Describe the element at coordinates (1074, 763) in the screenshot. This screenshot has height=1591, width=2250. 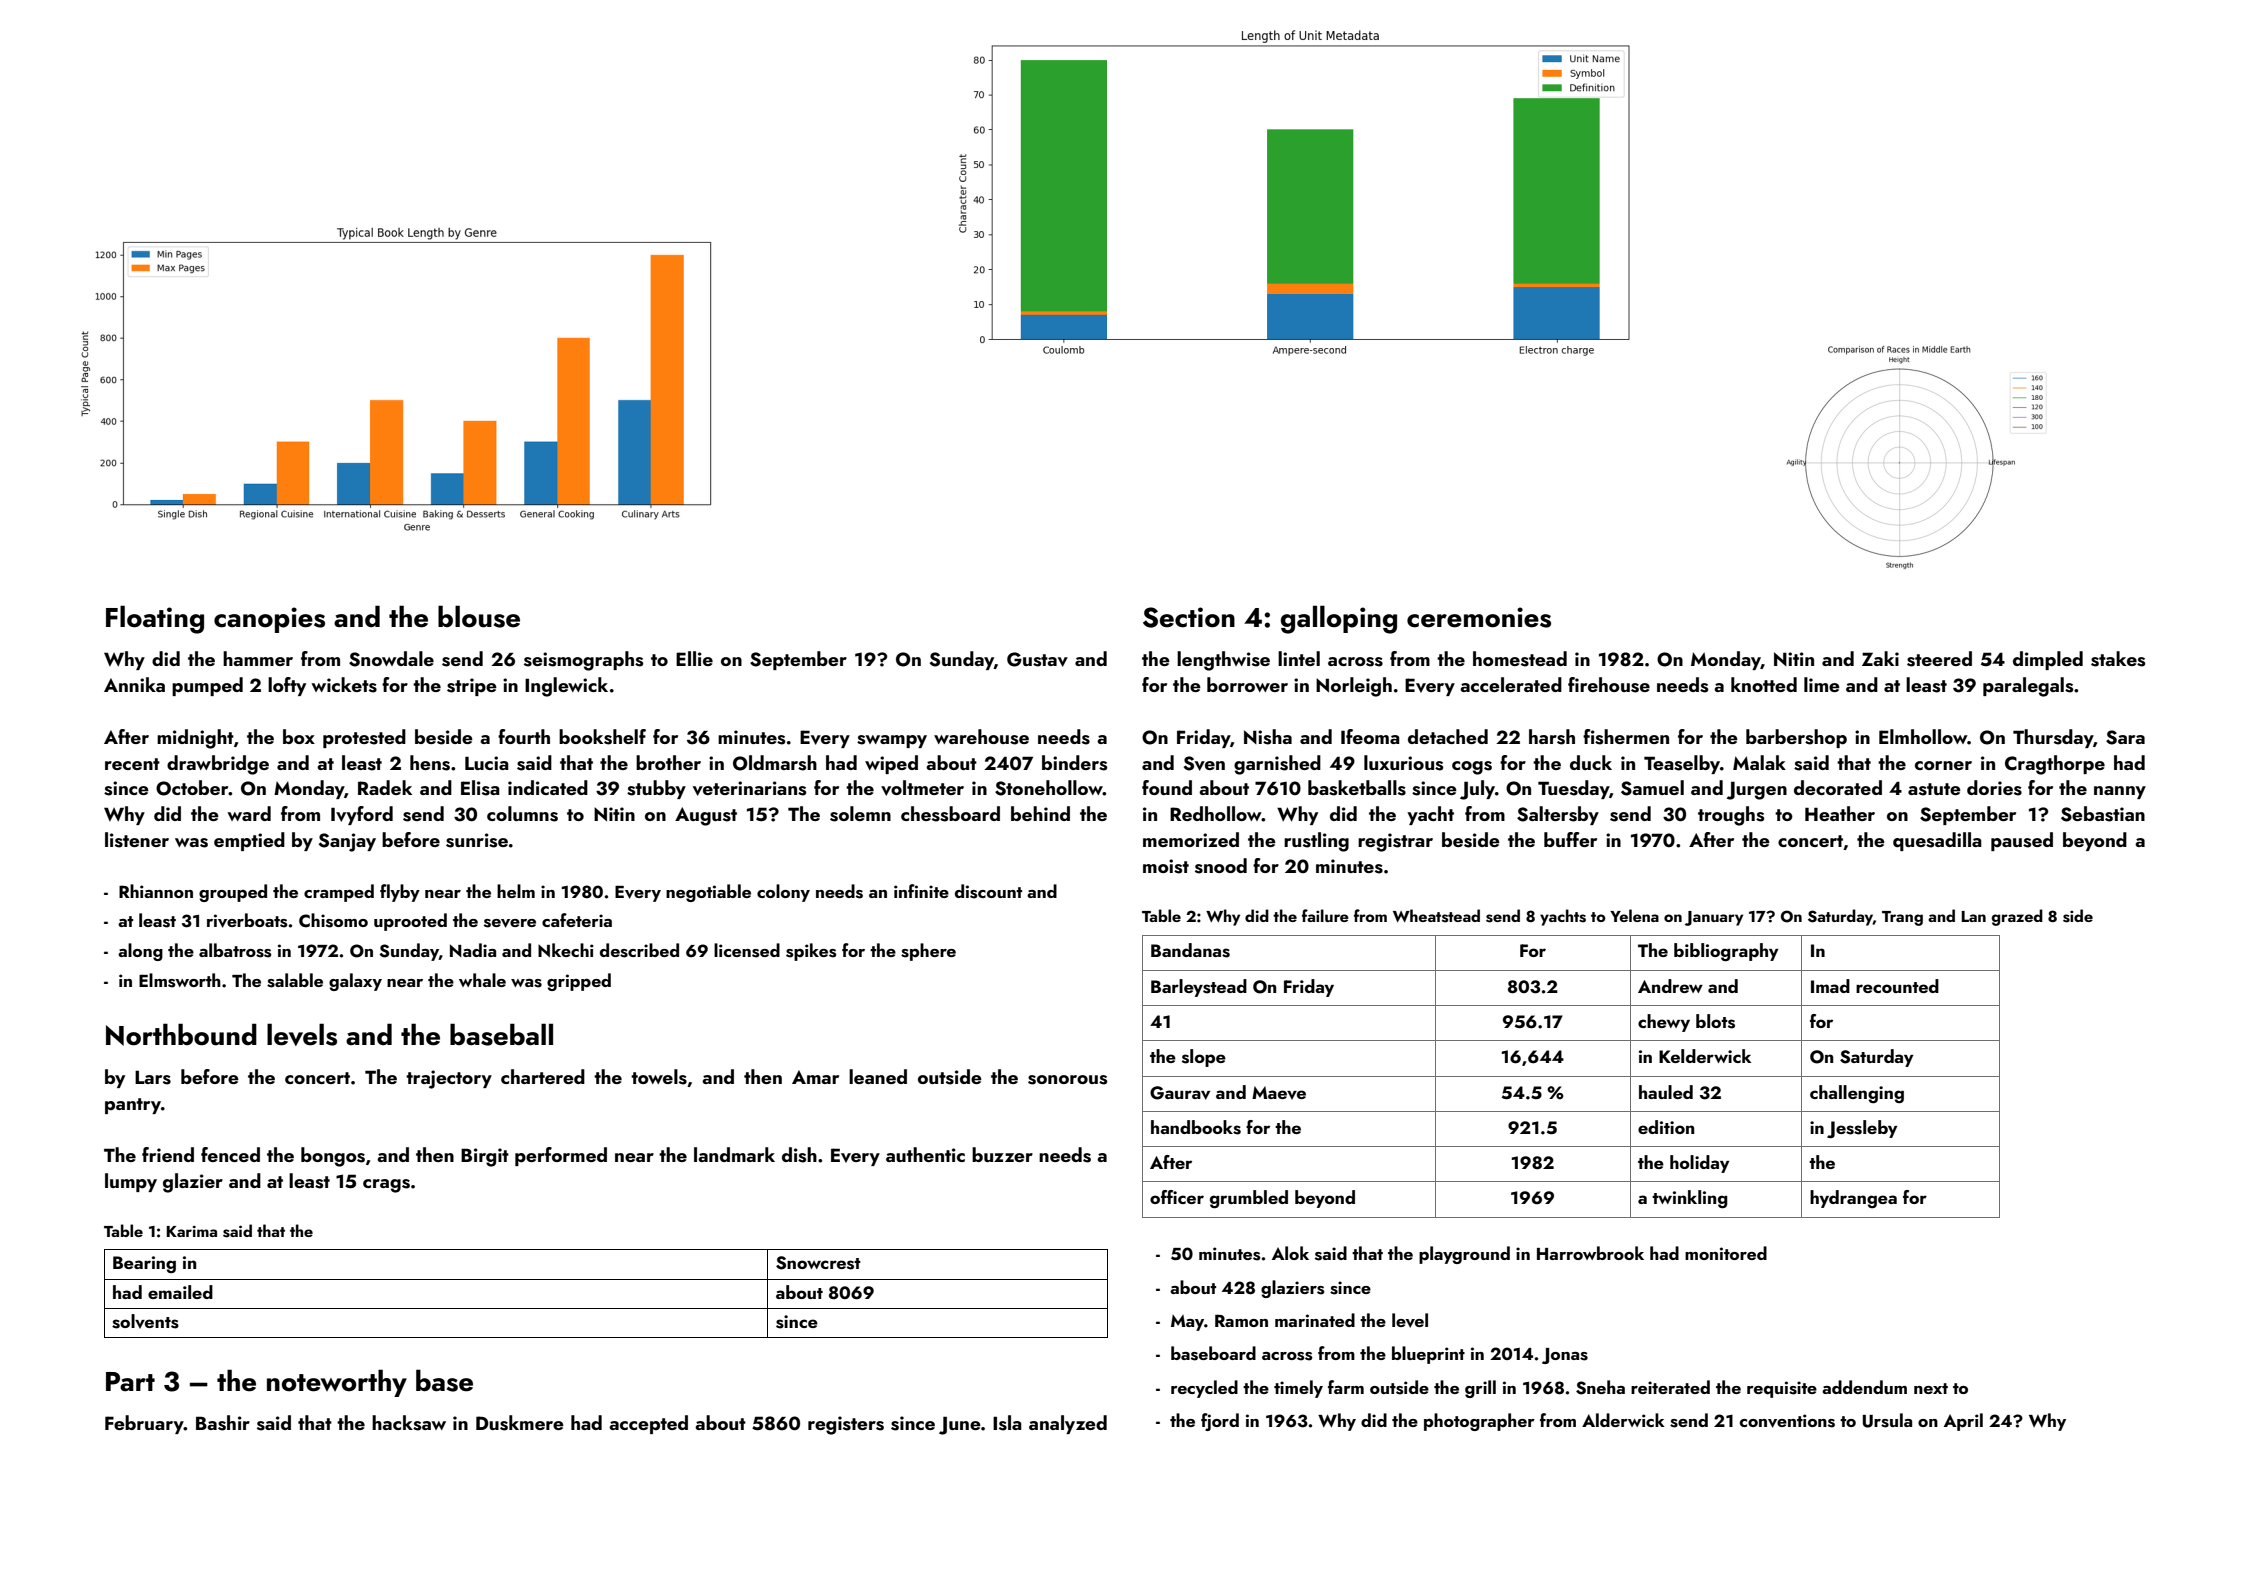
I see `binders` at that location.
